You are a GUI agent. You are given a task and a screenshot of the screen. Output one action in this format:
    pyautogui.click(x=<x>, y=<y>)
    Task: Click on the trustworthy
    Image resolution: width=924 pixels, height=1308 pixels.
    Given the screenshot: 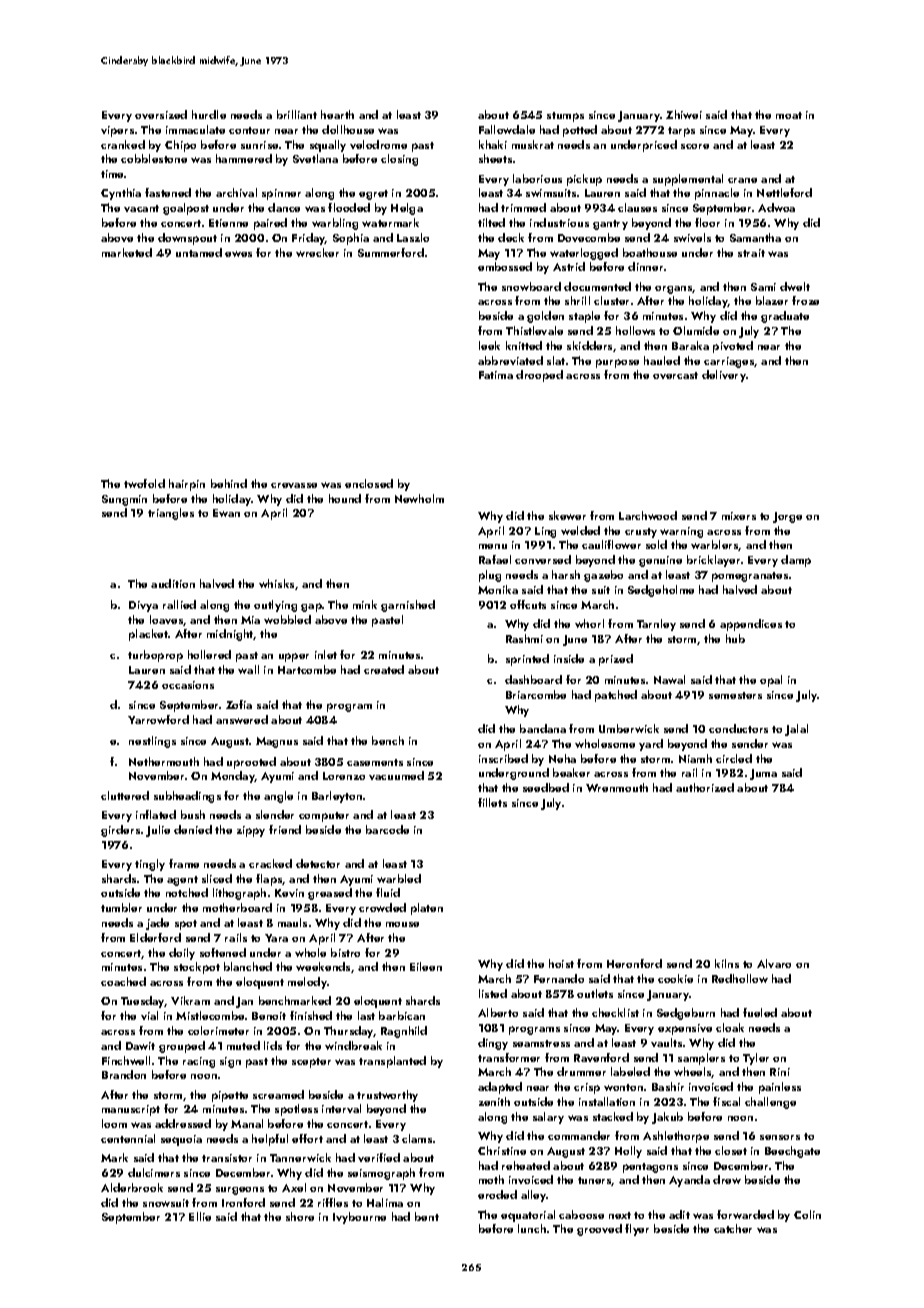 What is the action you would take?
    pyautogui.click(x=387, y=1096)
